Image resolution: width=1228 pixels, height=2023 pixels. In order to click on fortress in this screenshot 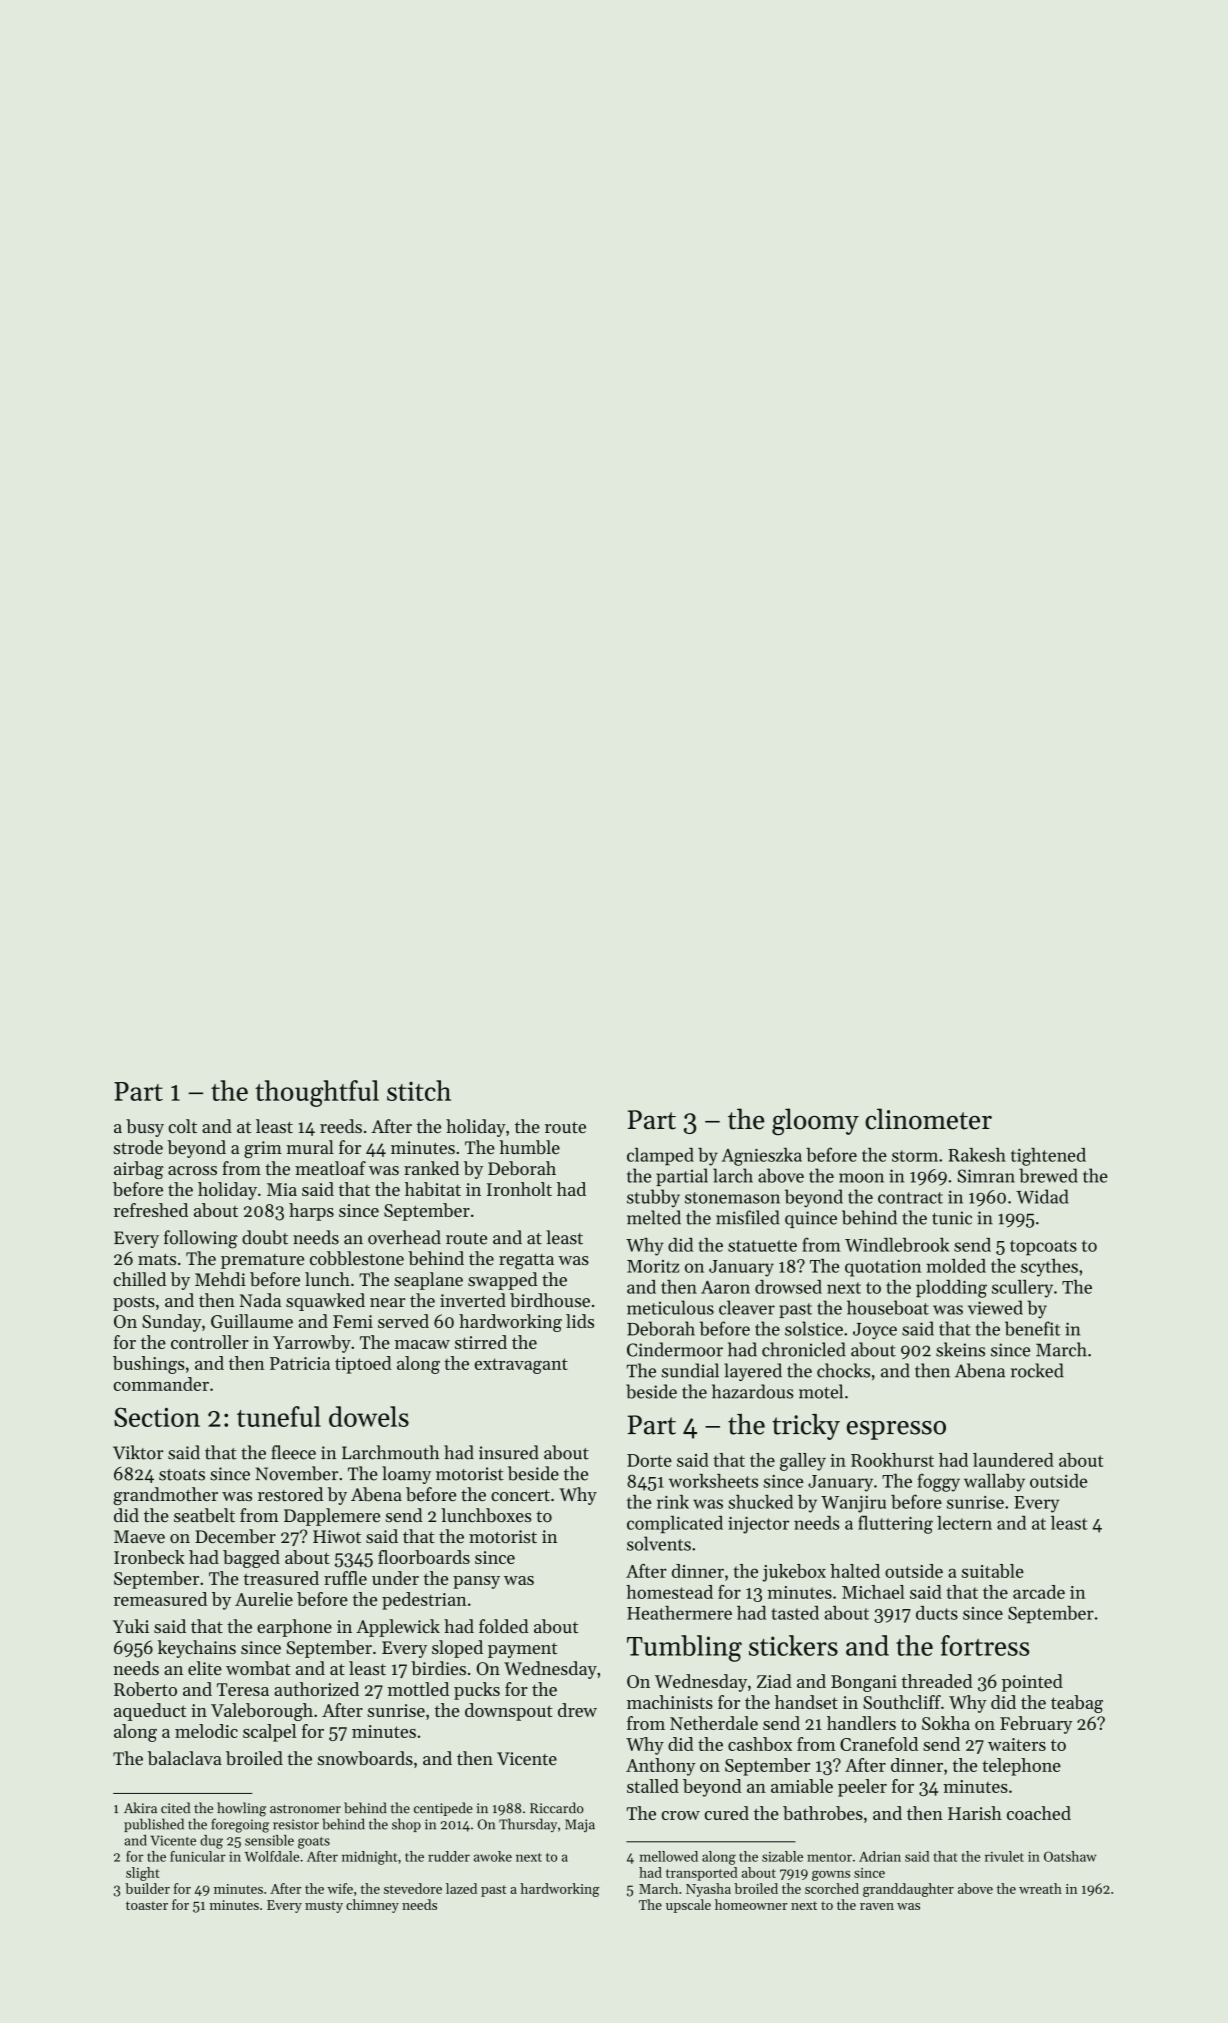, I will do `click(985, 1645)`.
